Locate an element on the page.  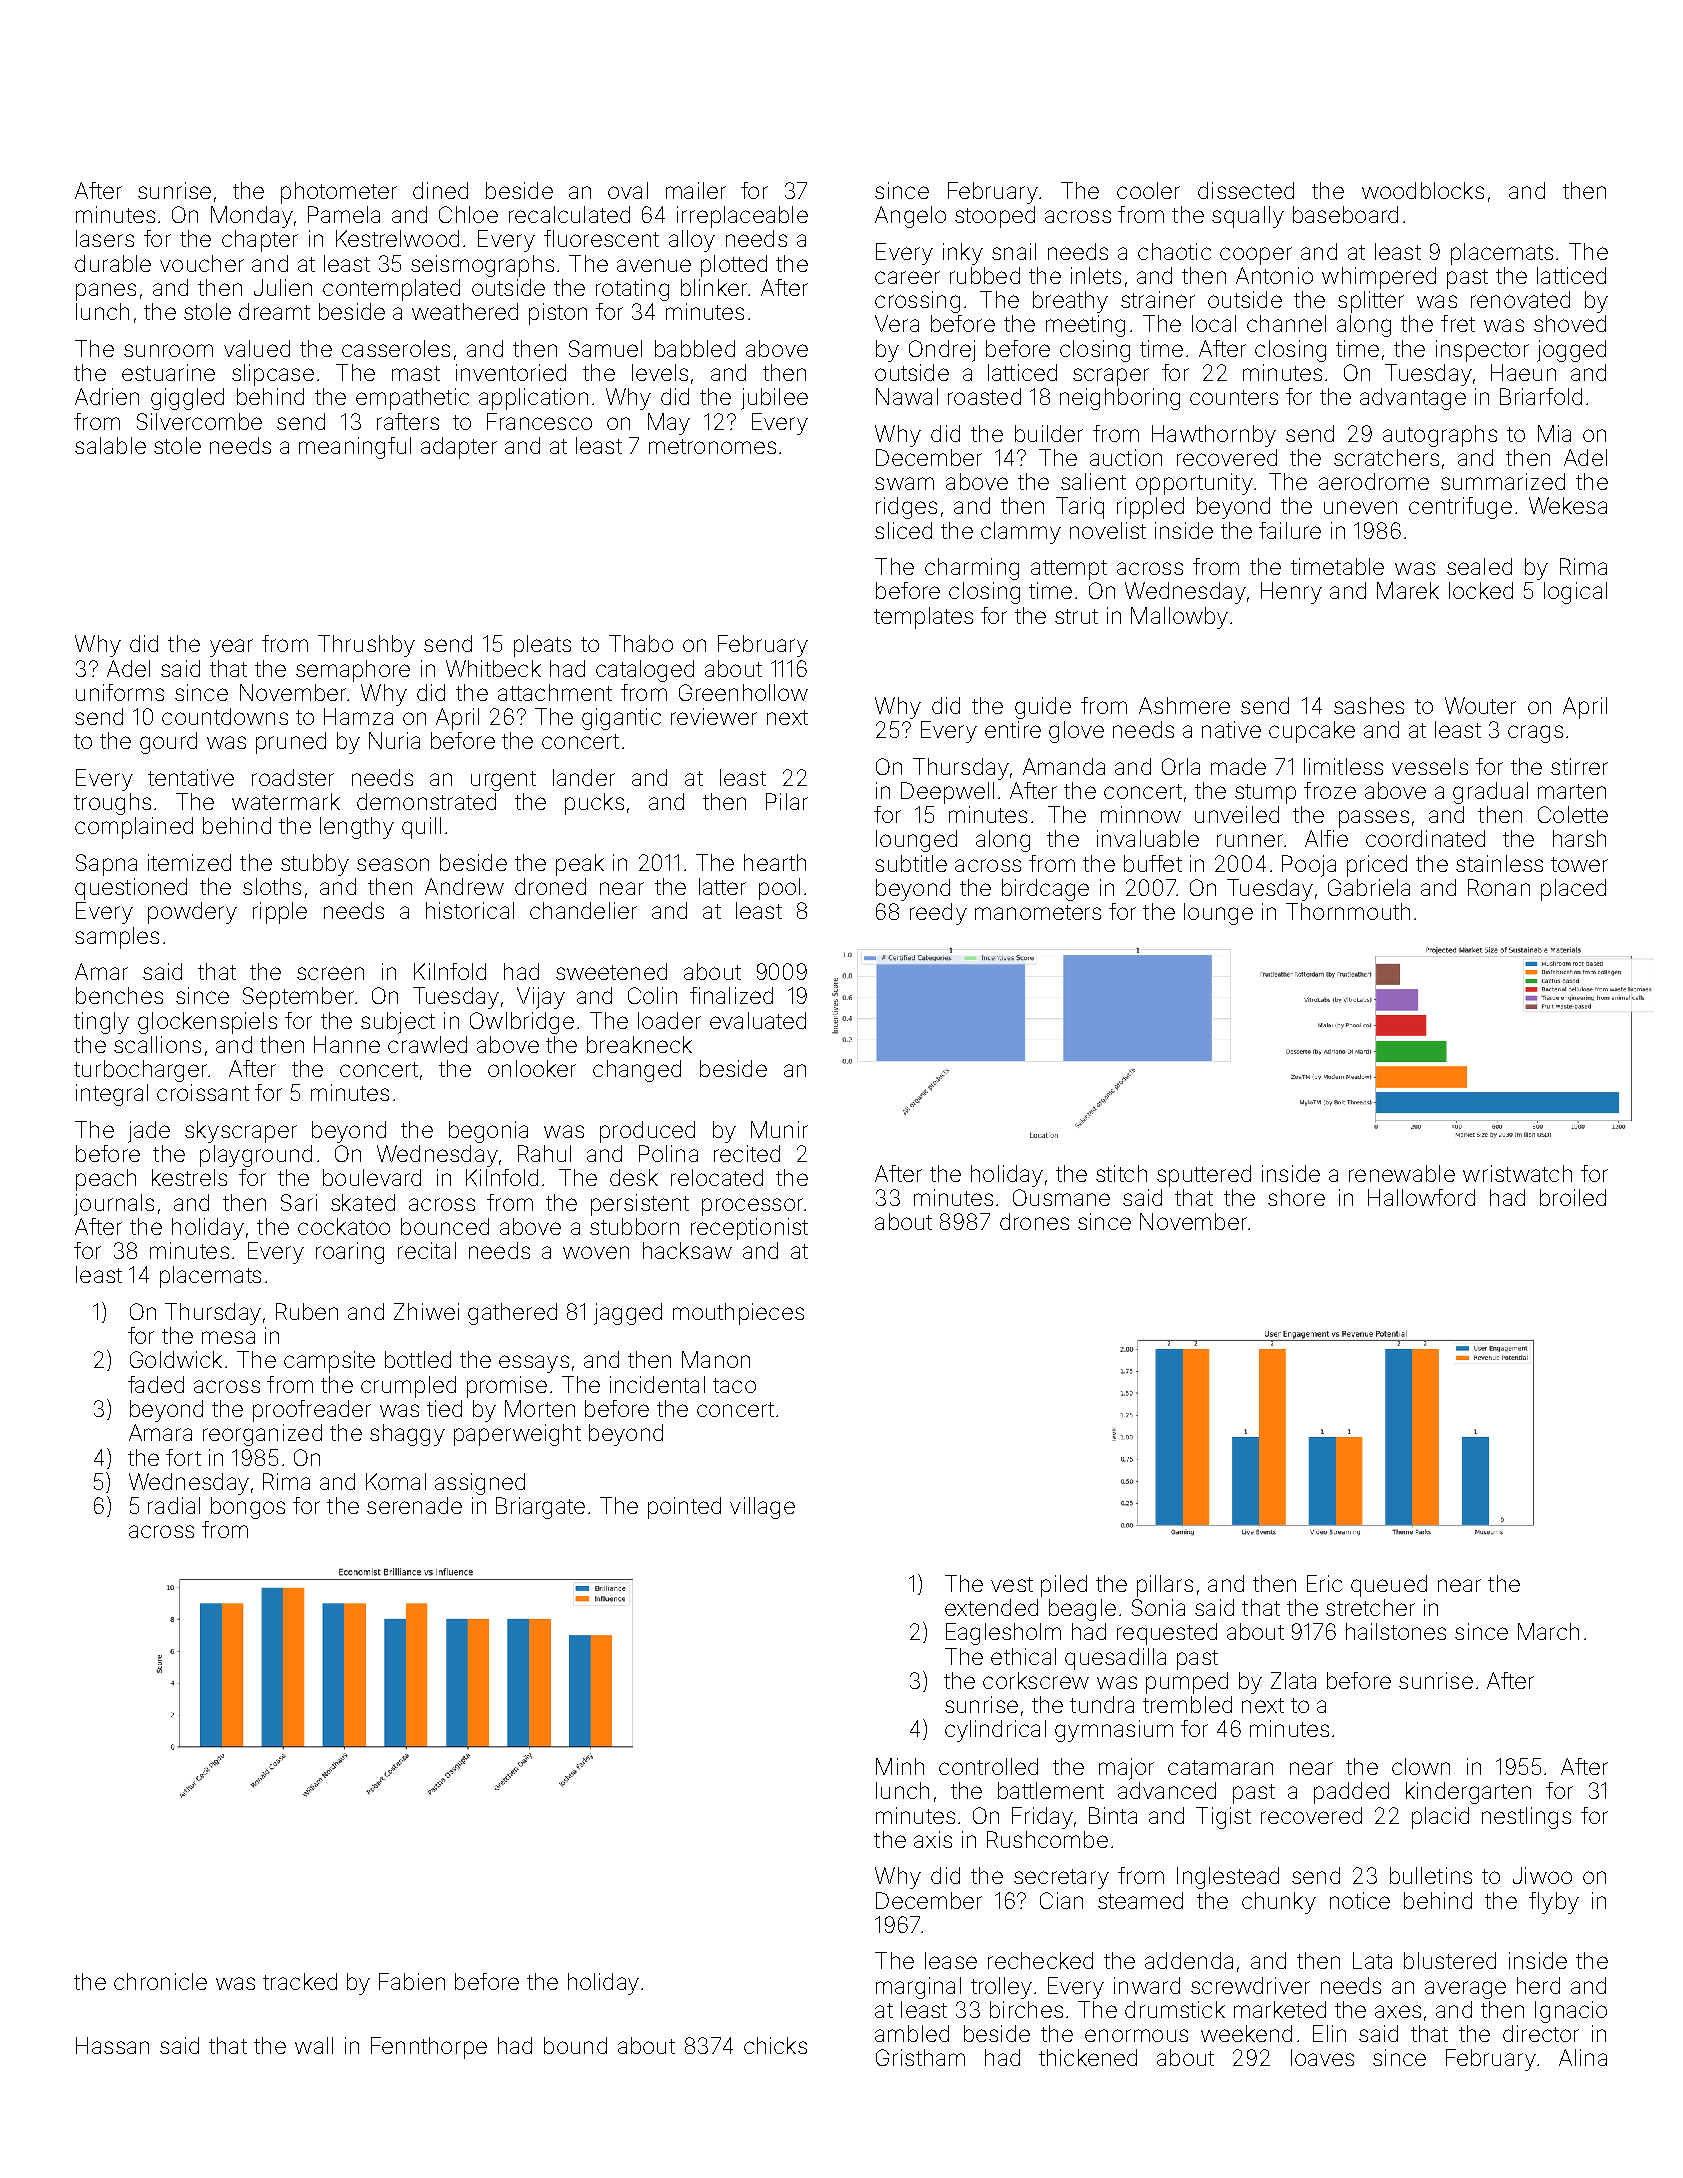
cupcake is located at coordinates (1312, 732).
